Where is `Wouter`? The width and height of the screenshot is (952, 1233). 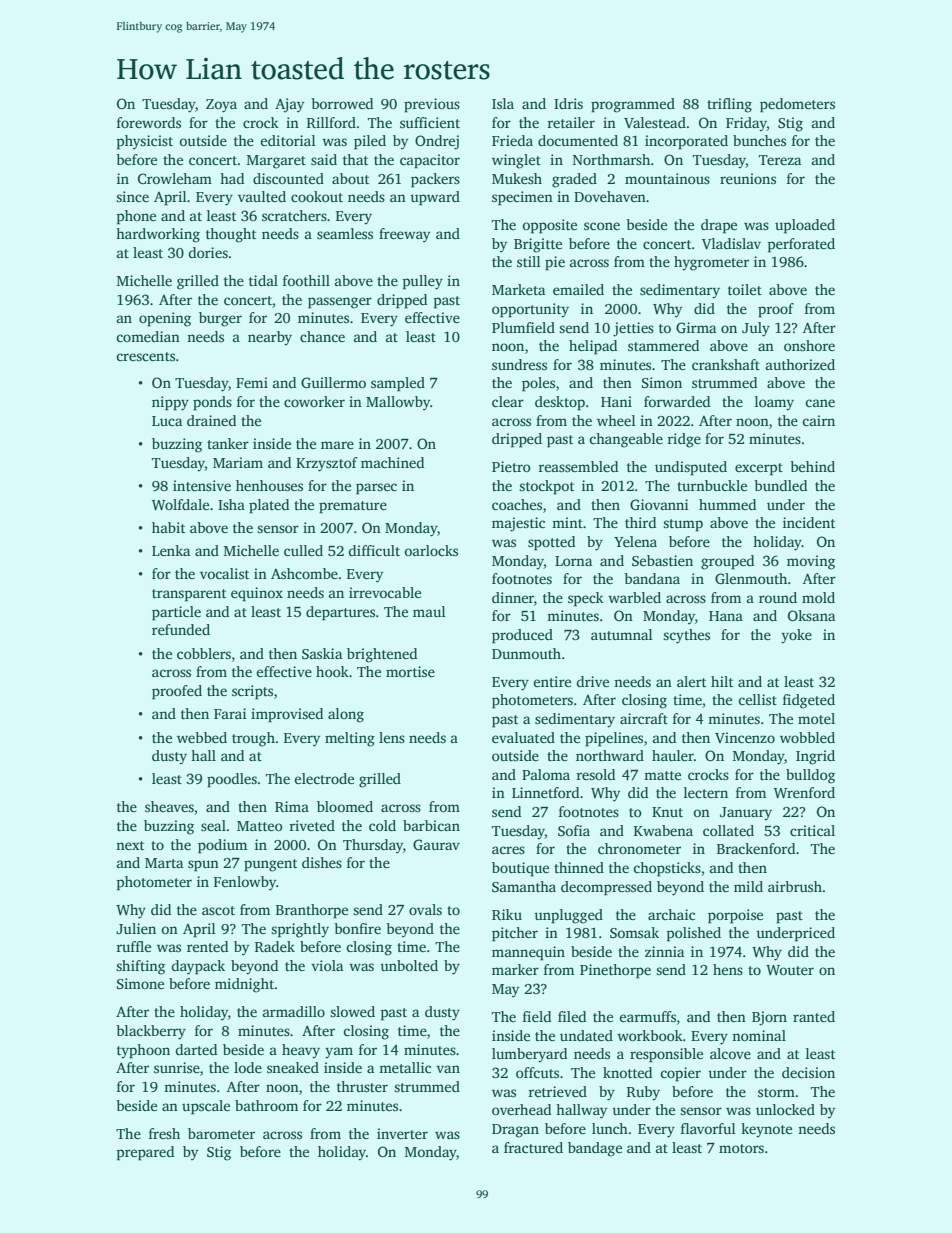 Wouter is located at coordinates (790, 970).
